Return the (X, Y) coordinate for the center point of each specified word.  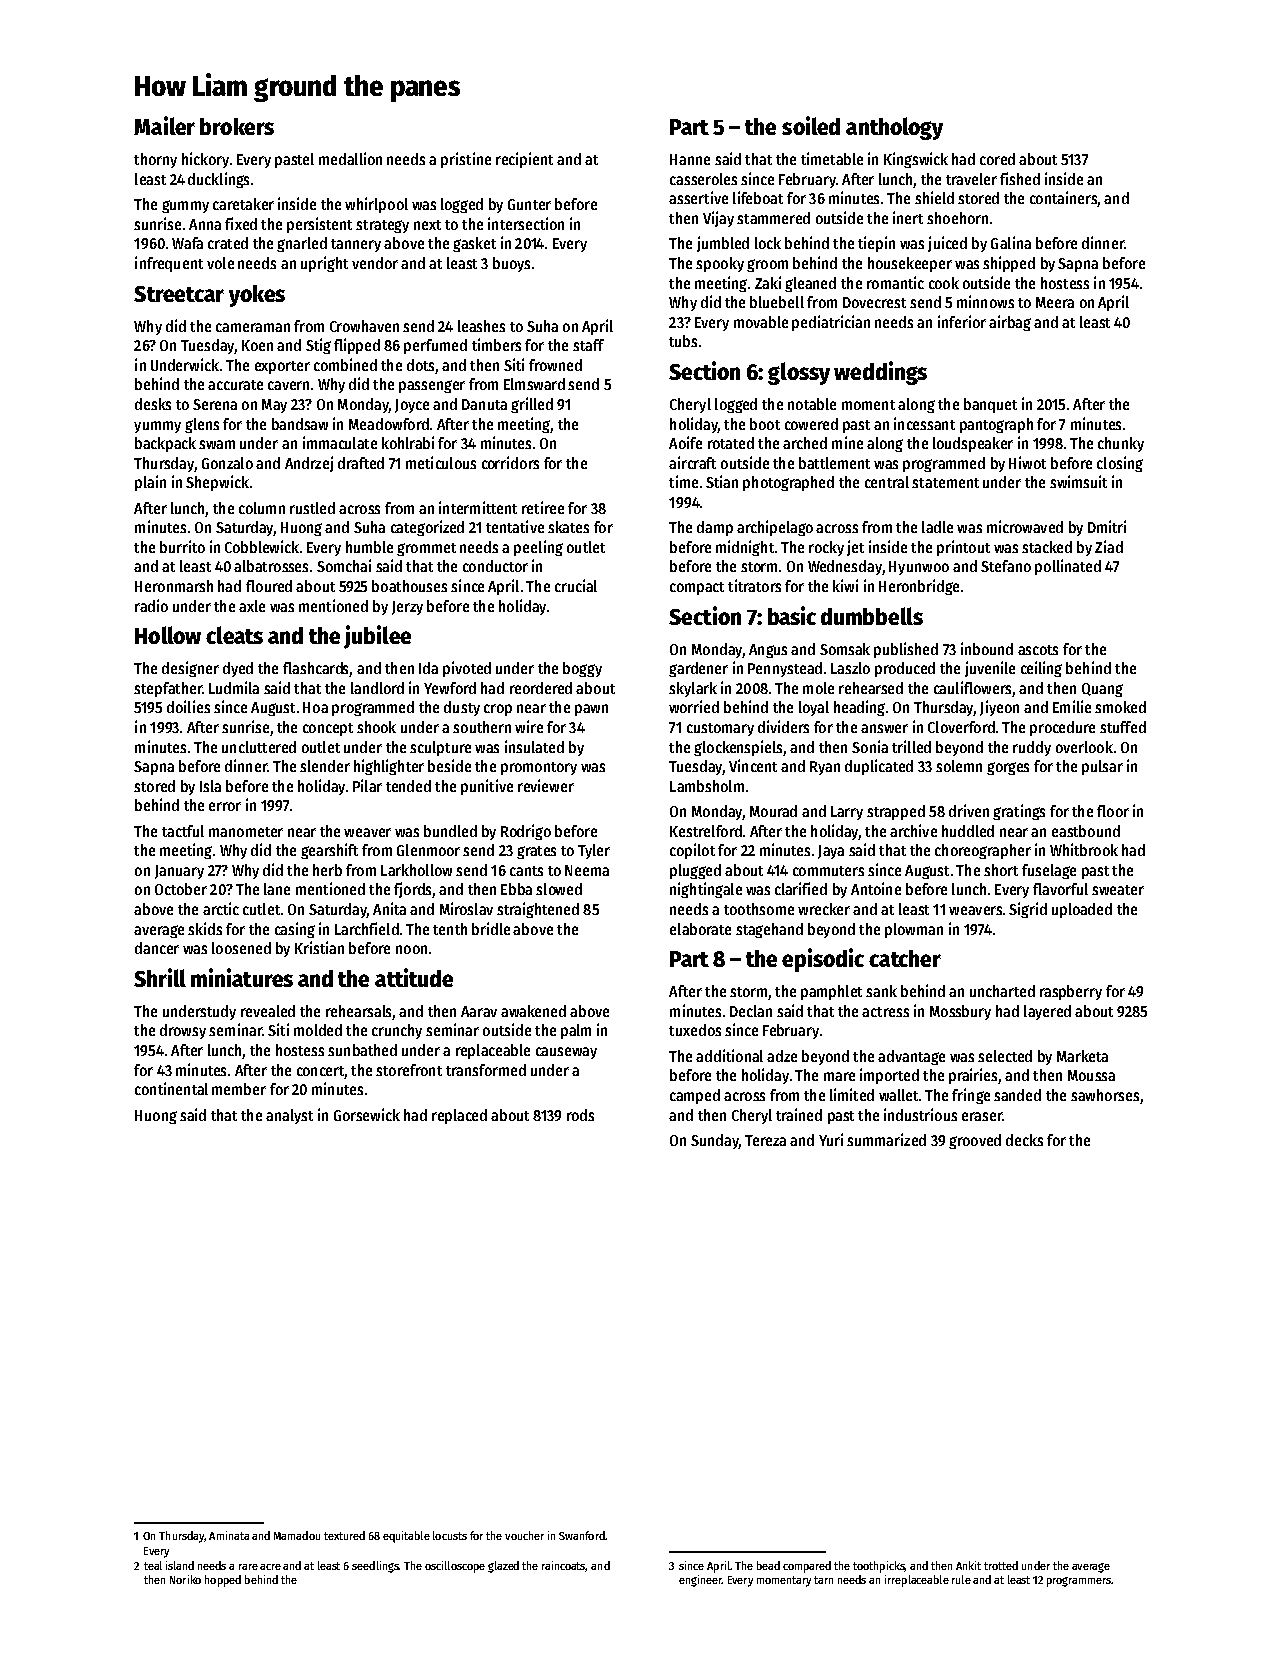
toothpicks (879, 1567)
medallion (350, 158)
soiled (811, 125)
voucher (524, 1535)
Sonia (870, 746)
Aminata (229, 1535)
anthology (894, 128)
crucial (576, 585)
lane (277, 889)
